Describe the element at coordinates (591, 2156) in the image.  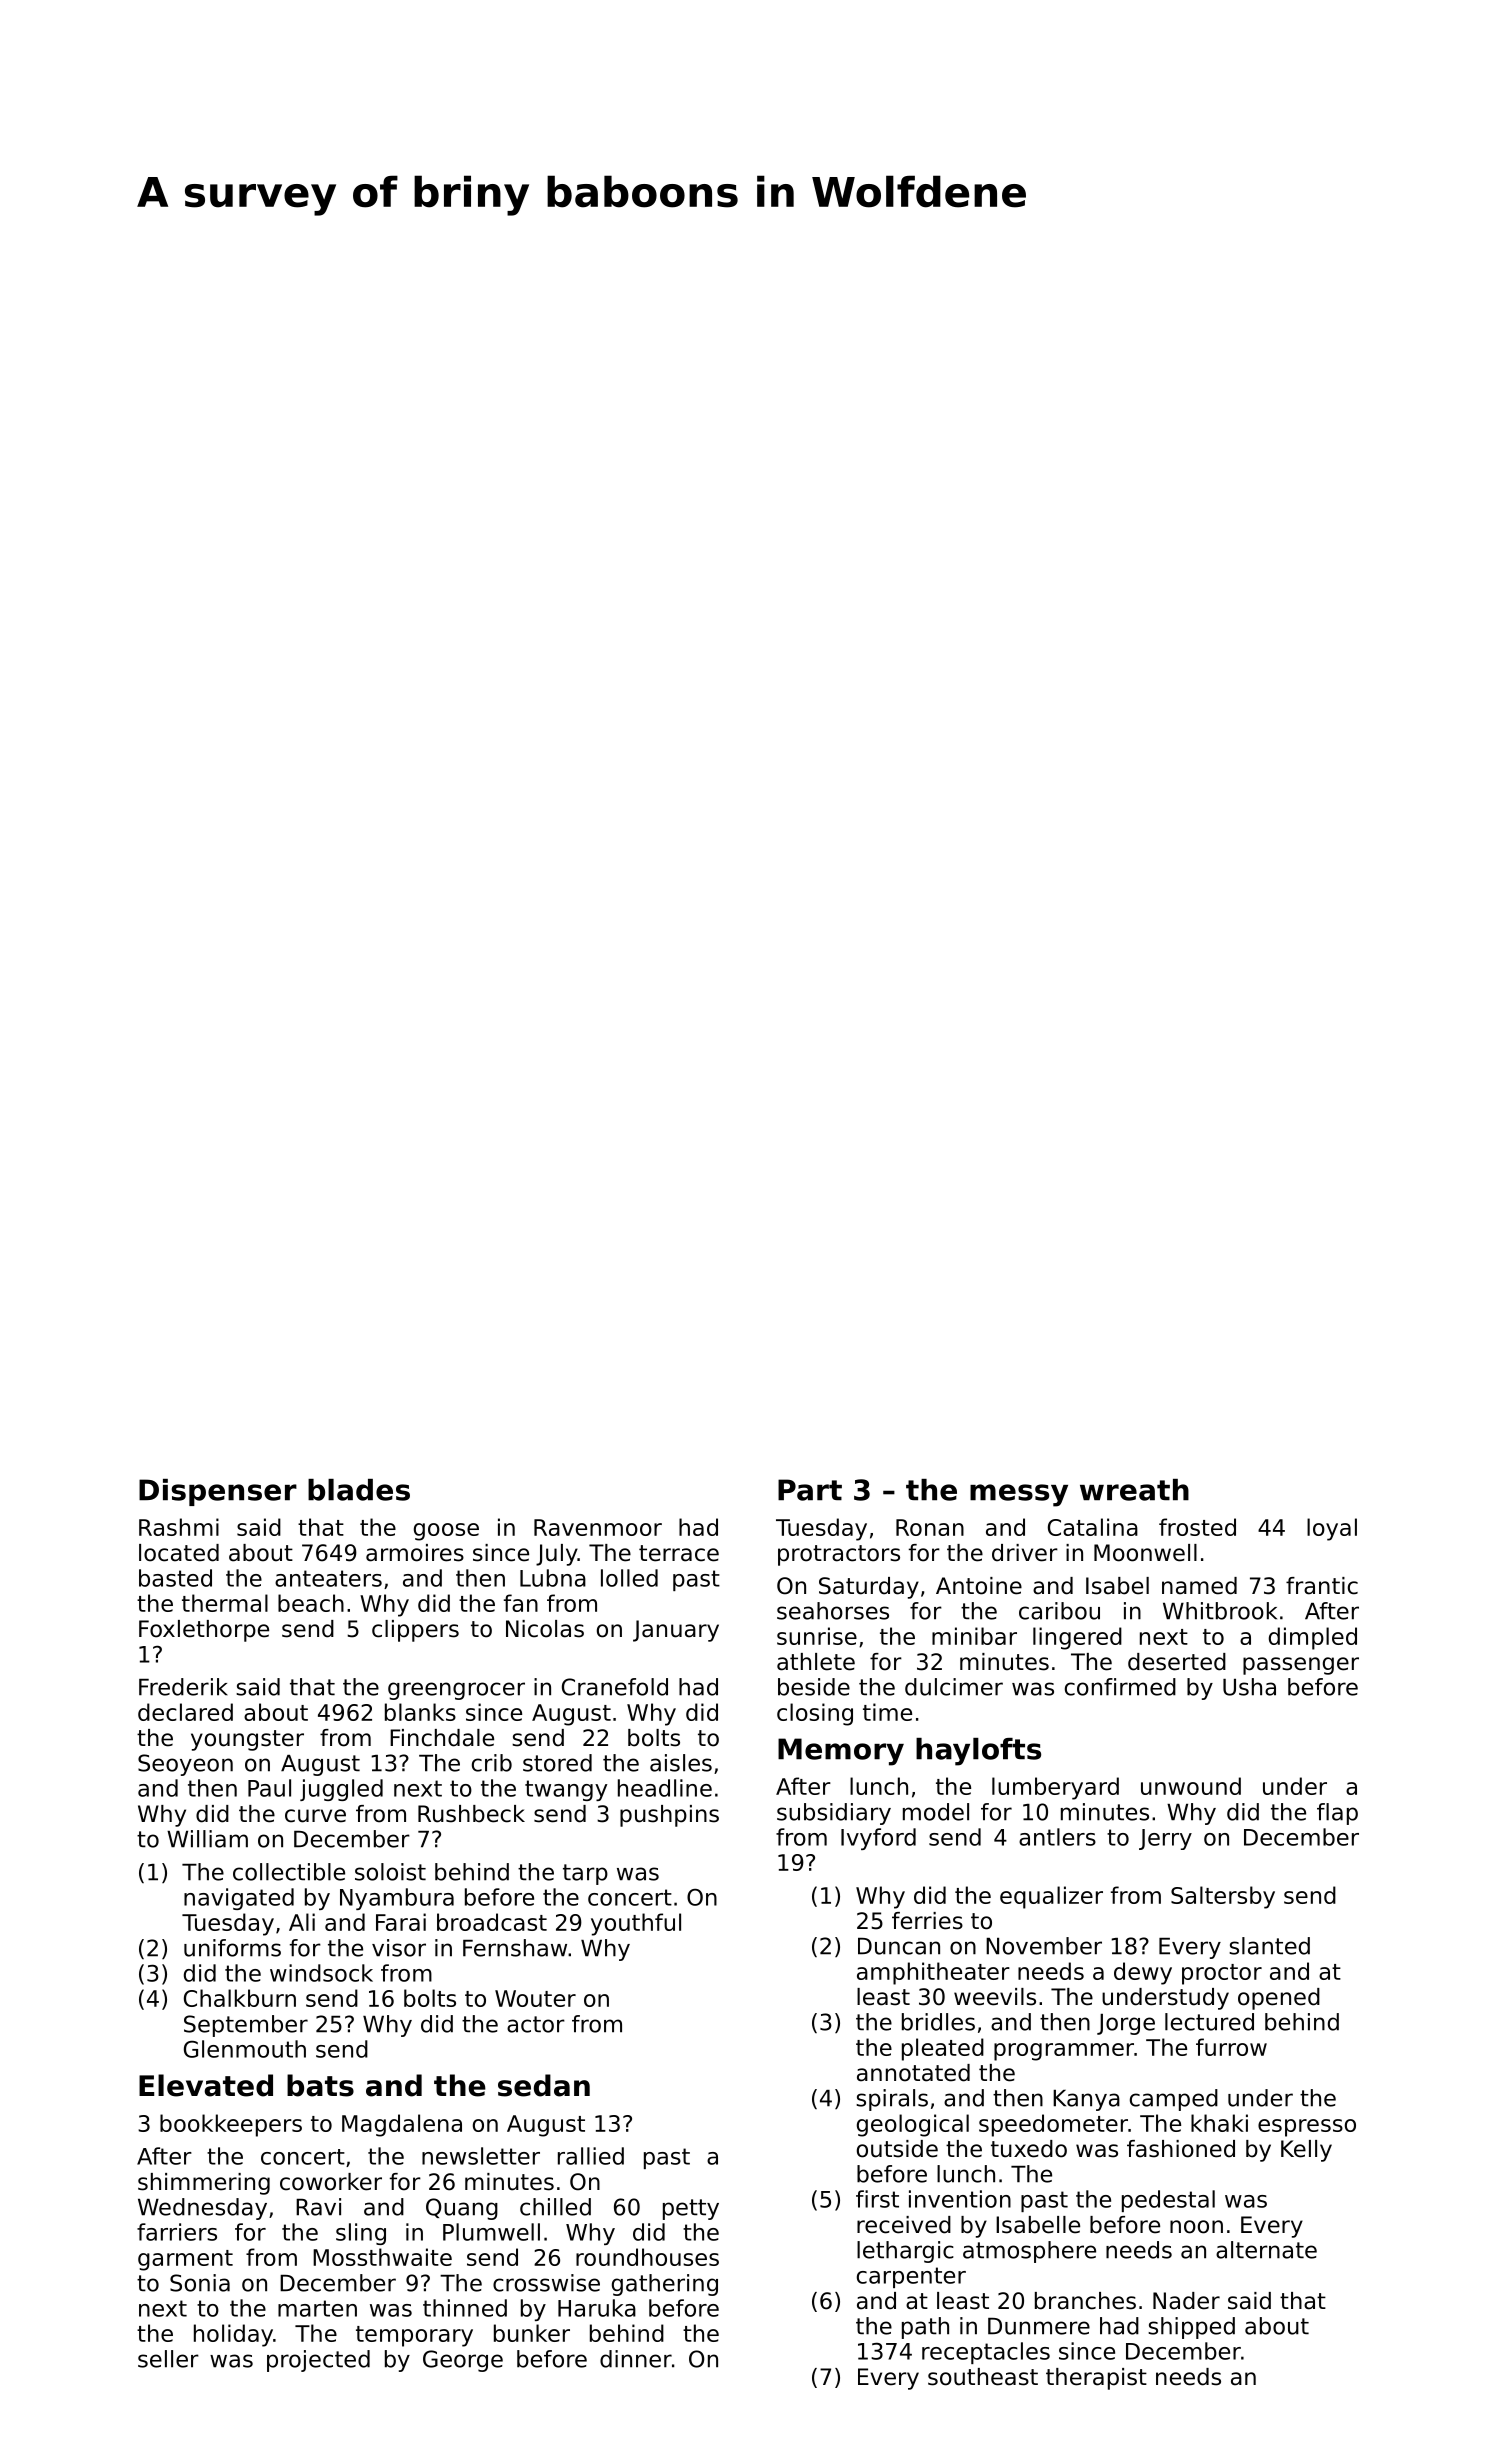
I see `rallied` at that location.
